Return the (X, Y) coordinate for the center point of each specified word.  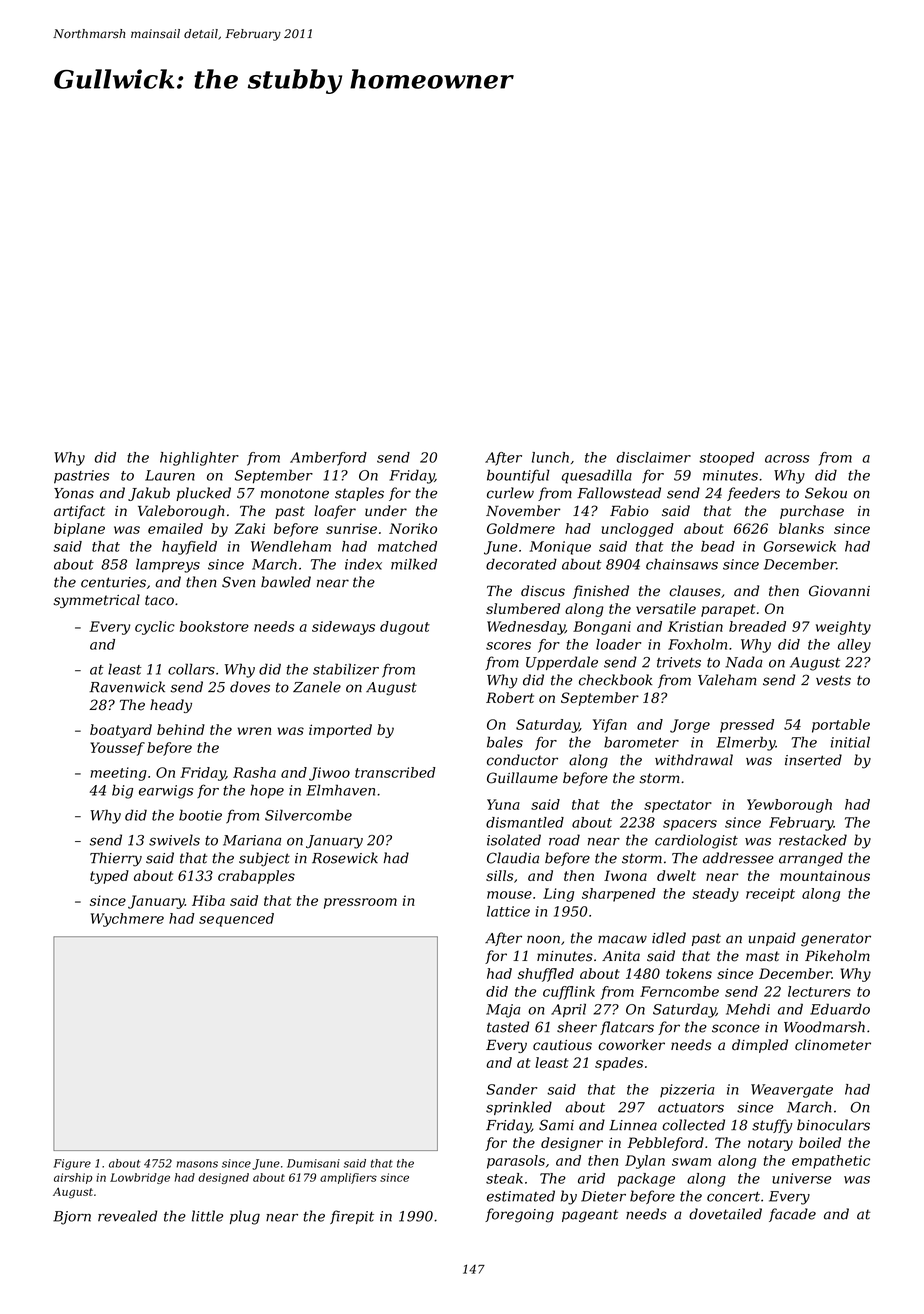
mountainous (825, 875)
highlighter (199, 459)
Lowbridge (140, 1178)
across (787, 459)
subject (264, 859)
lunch (550, 457)
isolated (514, 840)
